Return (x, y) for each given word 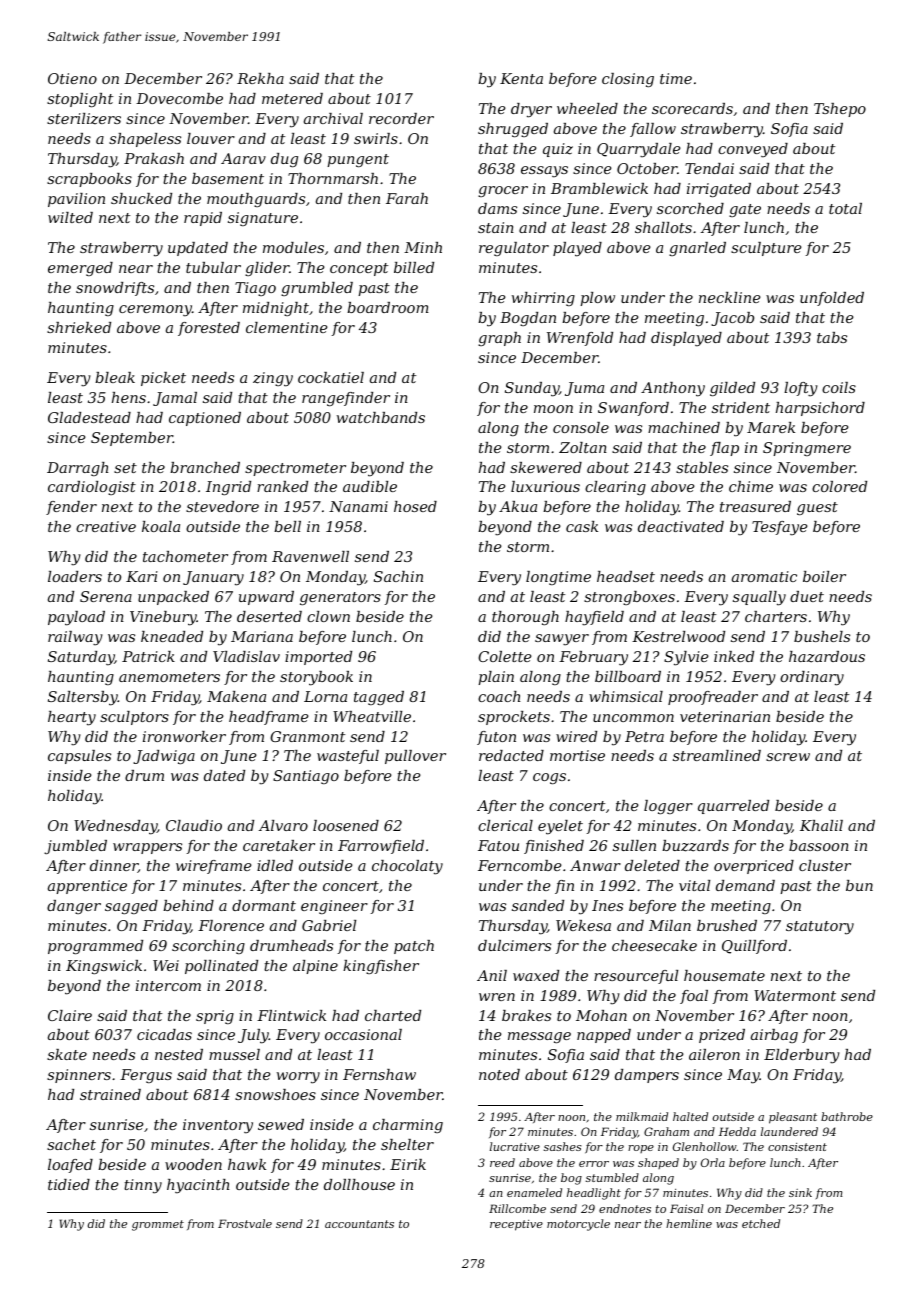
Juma (584, 389)
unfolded (832, 299)
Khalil (821, 825)
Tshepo (840, 110)
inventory (218, 1126)
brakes (526, 1015)
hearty (72, 718)
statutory (820, 928)
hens (129, 397)
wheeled (587, 108)
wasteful (348, 757)
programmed (95, 947)
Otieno (72, 78)
